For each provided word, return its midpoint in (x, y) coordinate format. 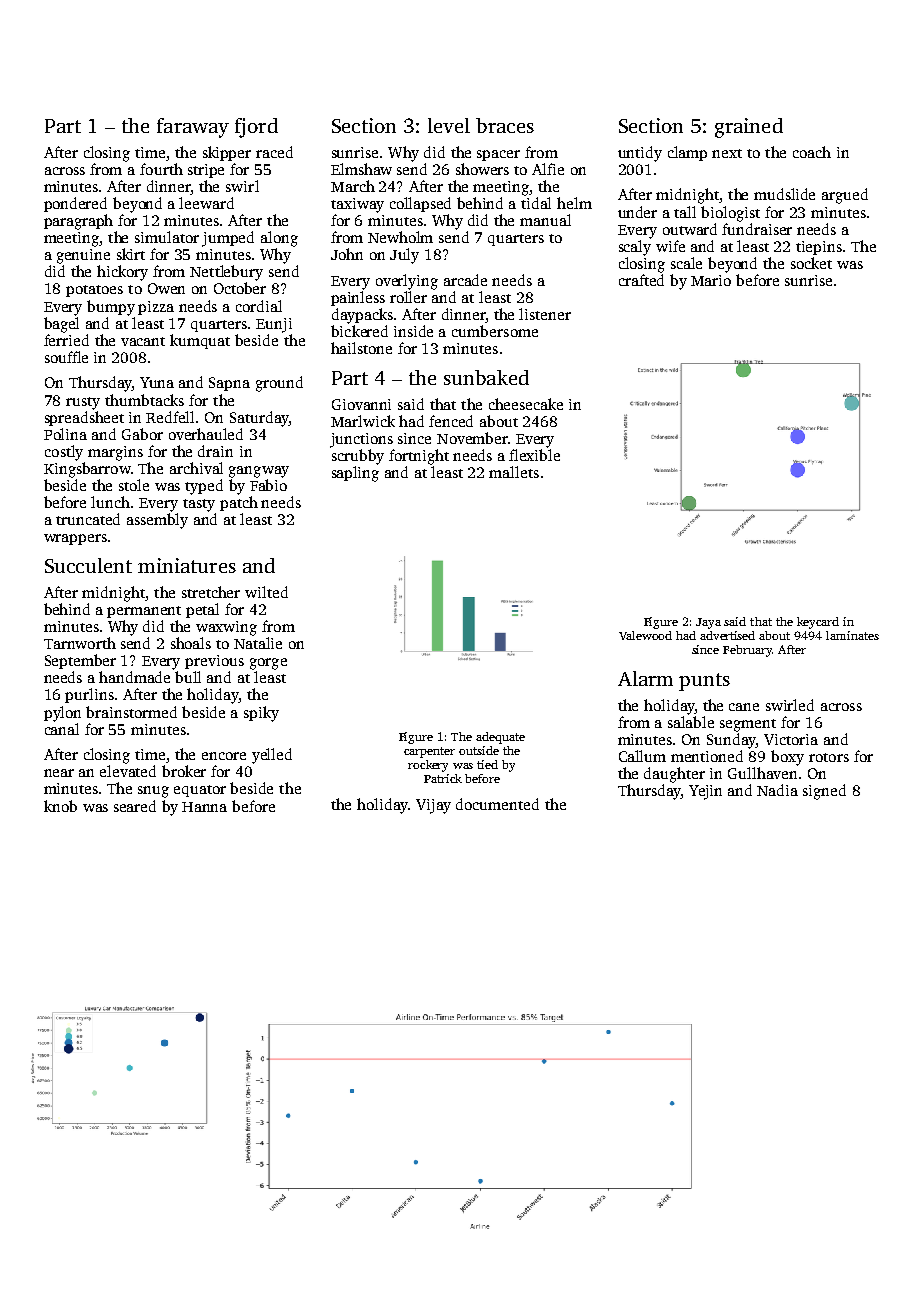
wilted (266, 592)
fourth (161, 169)
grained (749, 128)
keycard (818, 623)
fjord (256, 128)
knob (60, 806)
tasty (199, 505)
